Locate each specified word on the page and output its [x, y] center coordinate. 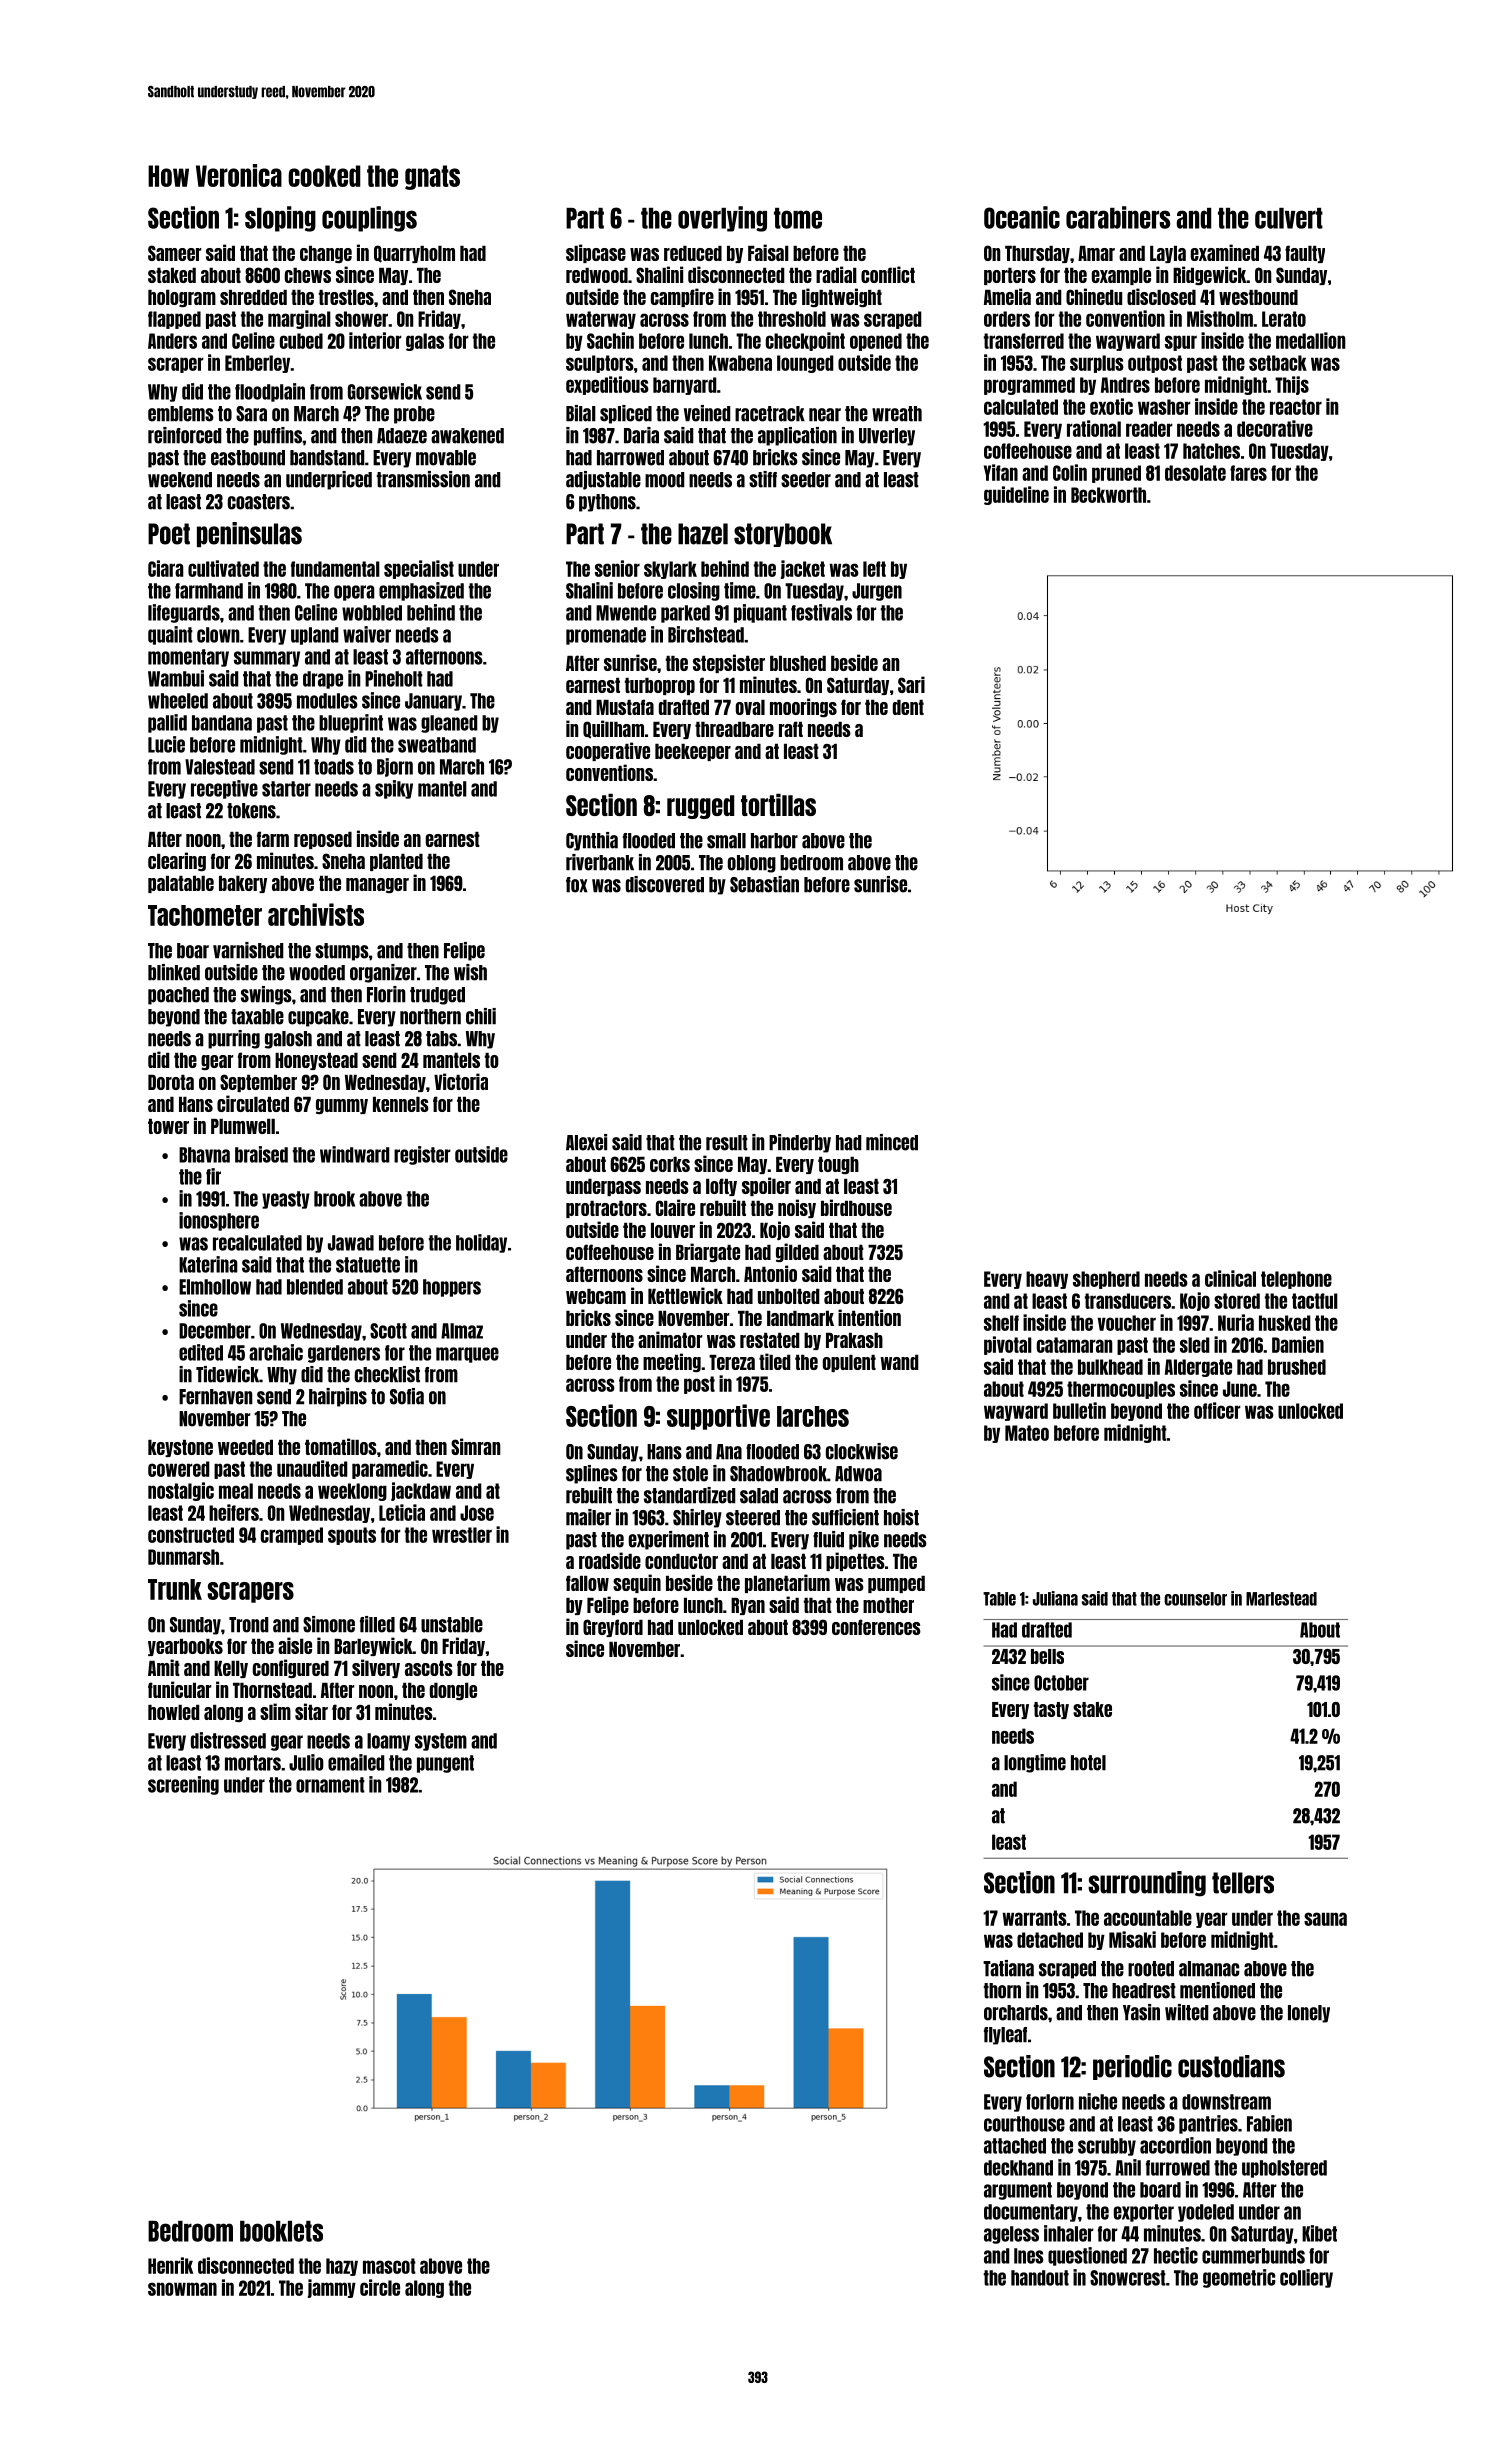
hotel [1088, 1763]
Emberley [257, 364]
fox [577, 885]
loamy [388, 1742]
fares [1248, 473]
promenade [606, 636]
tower [168, 1126]
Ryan [748, 1606]
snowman [182, 2289]
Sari [911, 684]
